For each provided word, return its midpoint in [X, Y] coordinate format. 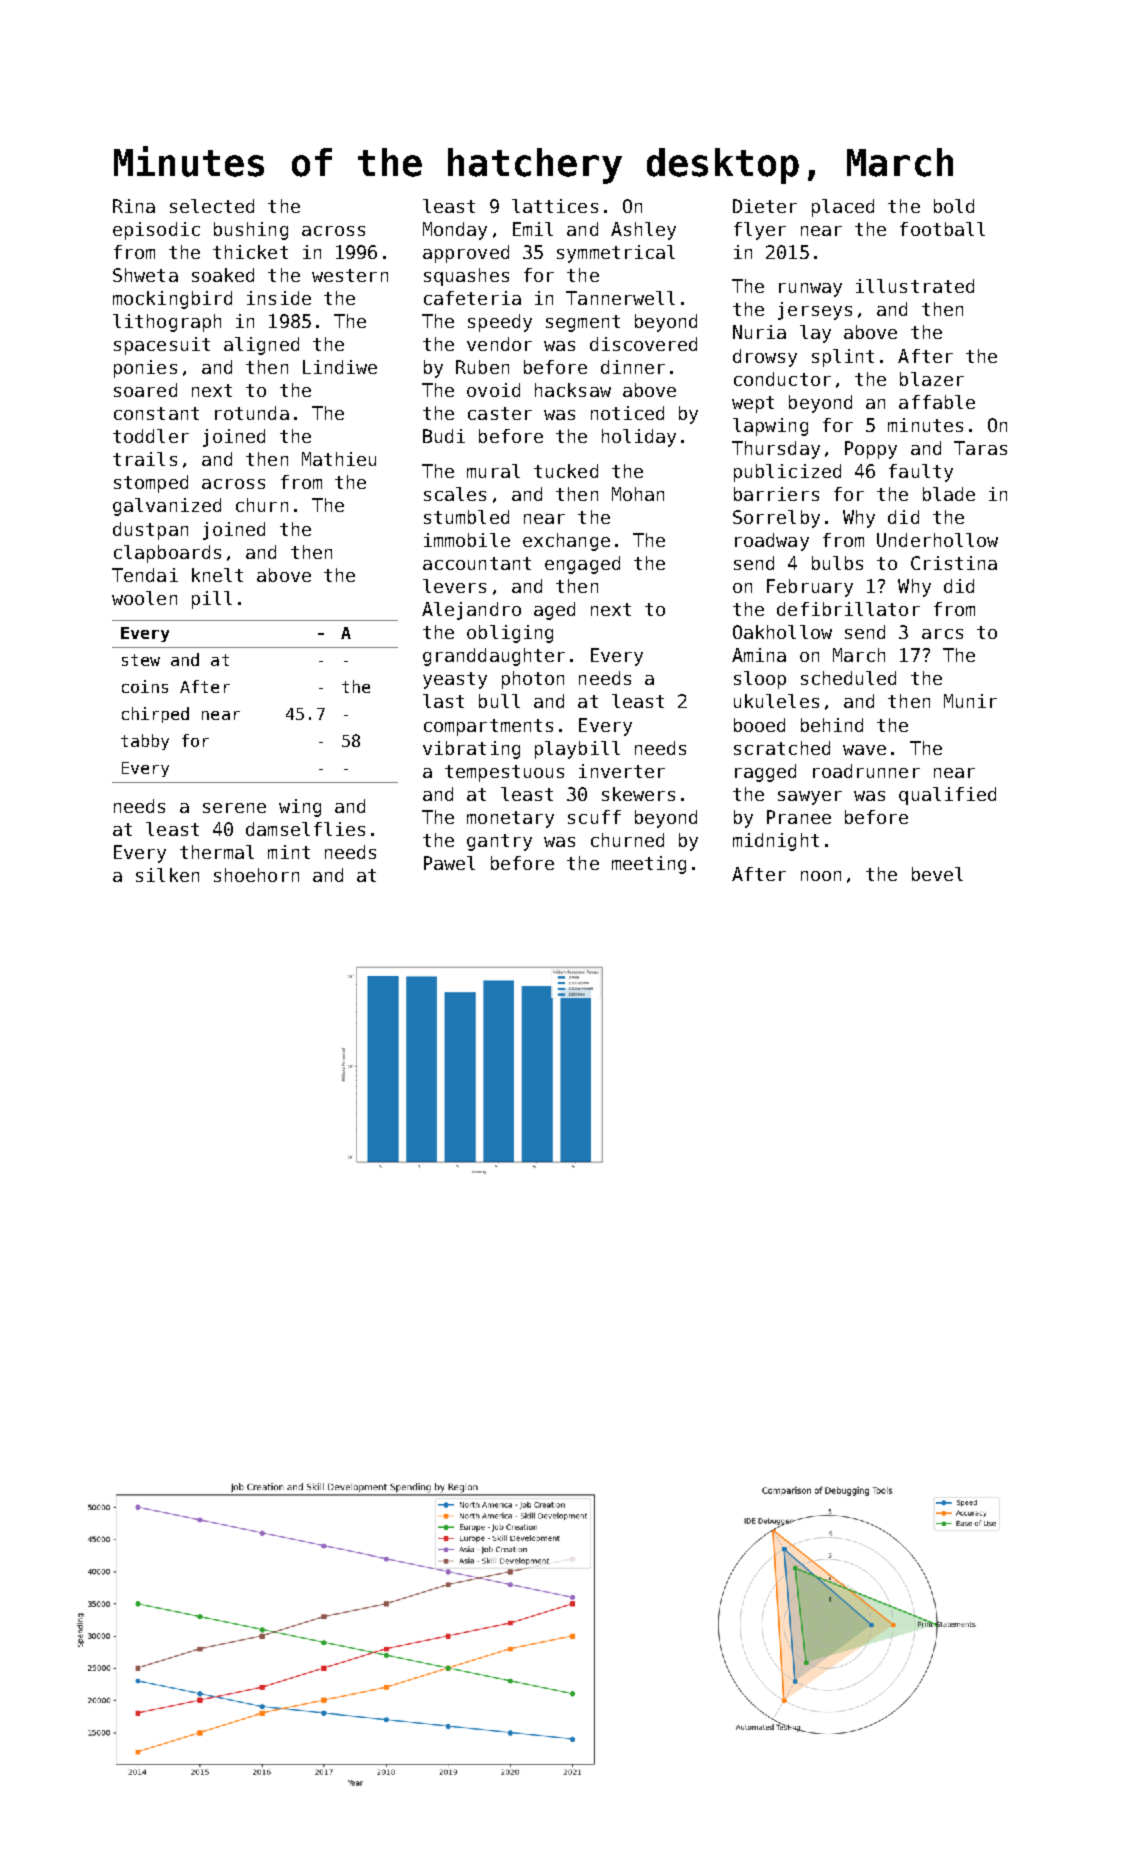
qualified [947, 796]
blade [949, 494]
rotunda [252, 413]
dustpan [150, 531]
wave [864, 750]
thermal [217, 852]
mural [493, 471]
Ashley [643, 231]
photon [533, 680]
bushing [251, 231]
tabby [145, 742]
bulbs [837, 563]
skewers [638, 794]
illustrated [915, 286]
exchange [566, 542]
